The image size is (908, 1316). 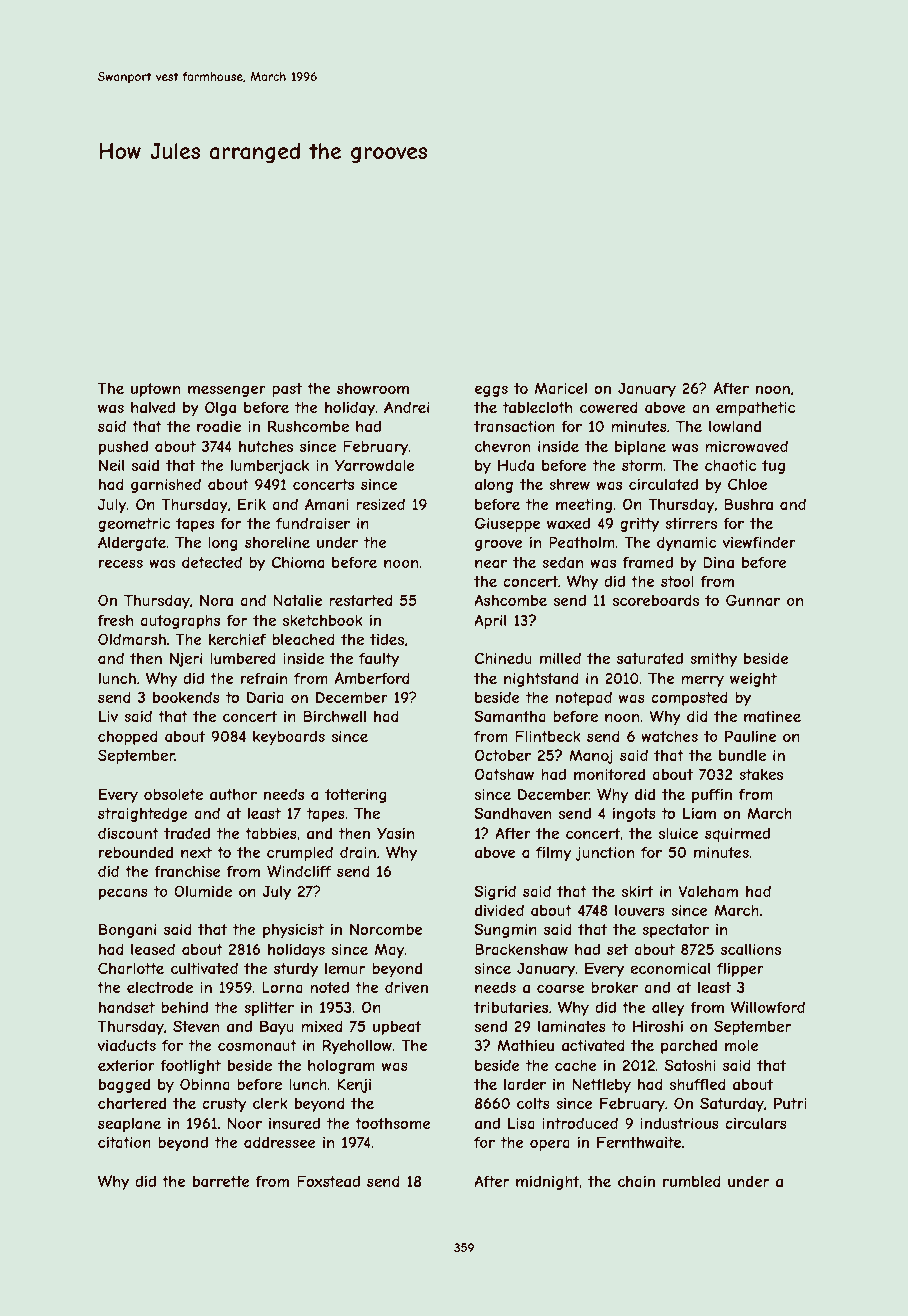 What do you see at coordinates (358, 852) in the screenshot?
I see `drain` at bounding box center [358, 852].
